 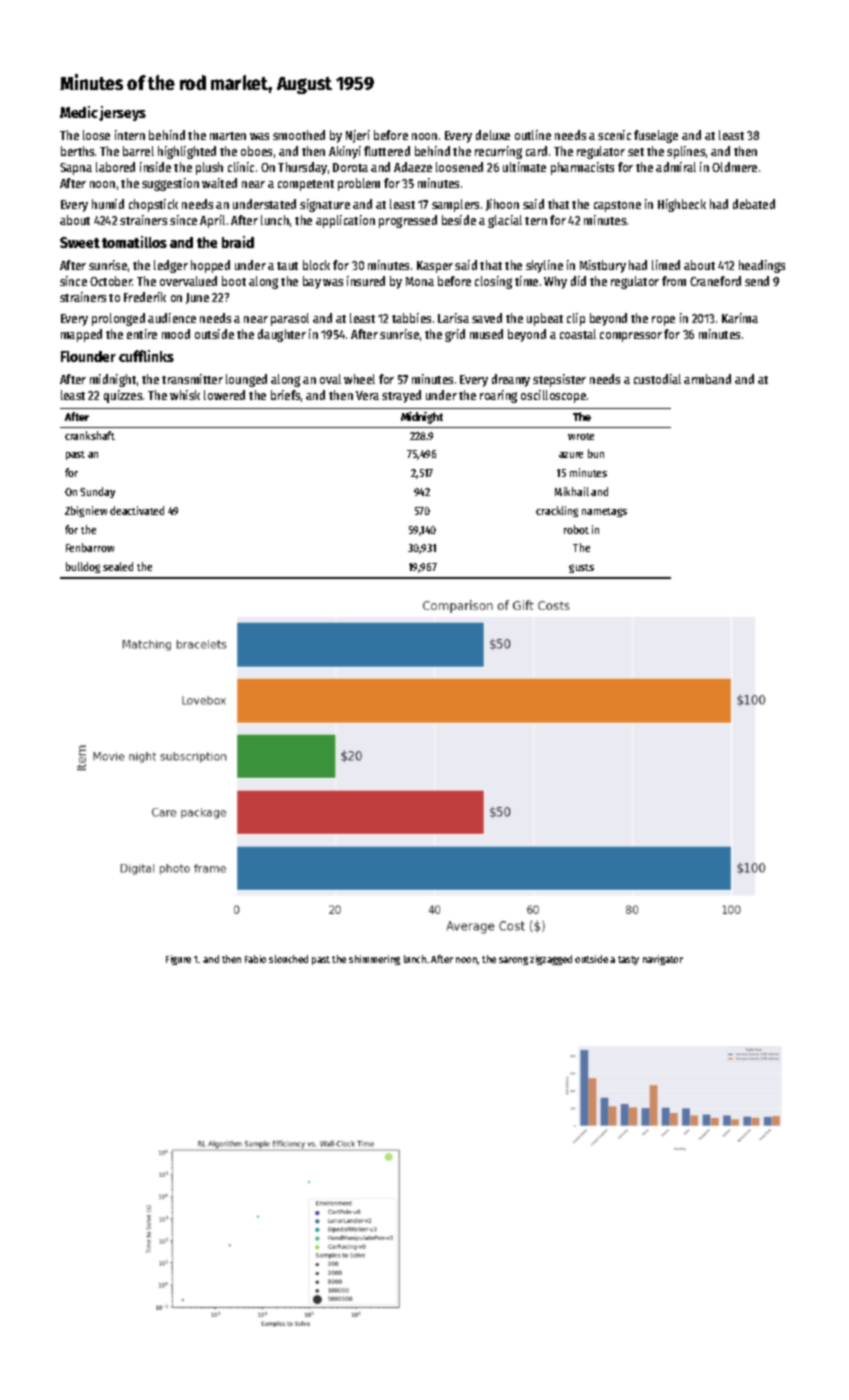 I want to click on ledger, so click(x=171, y=266).
